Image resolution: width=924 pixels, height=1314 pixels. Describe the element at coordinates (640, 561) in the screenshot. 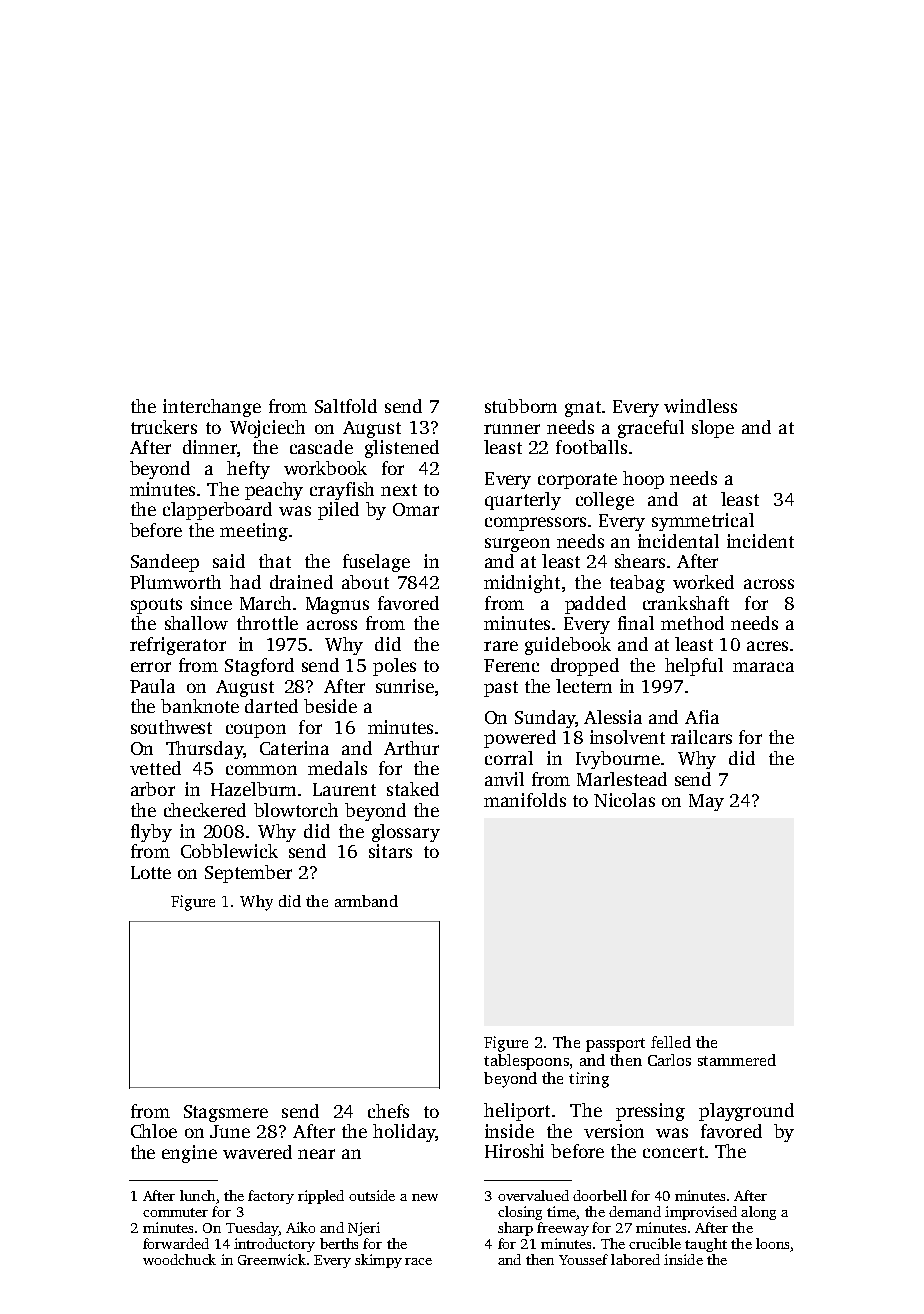

I see `shears` at that location.
